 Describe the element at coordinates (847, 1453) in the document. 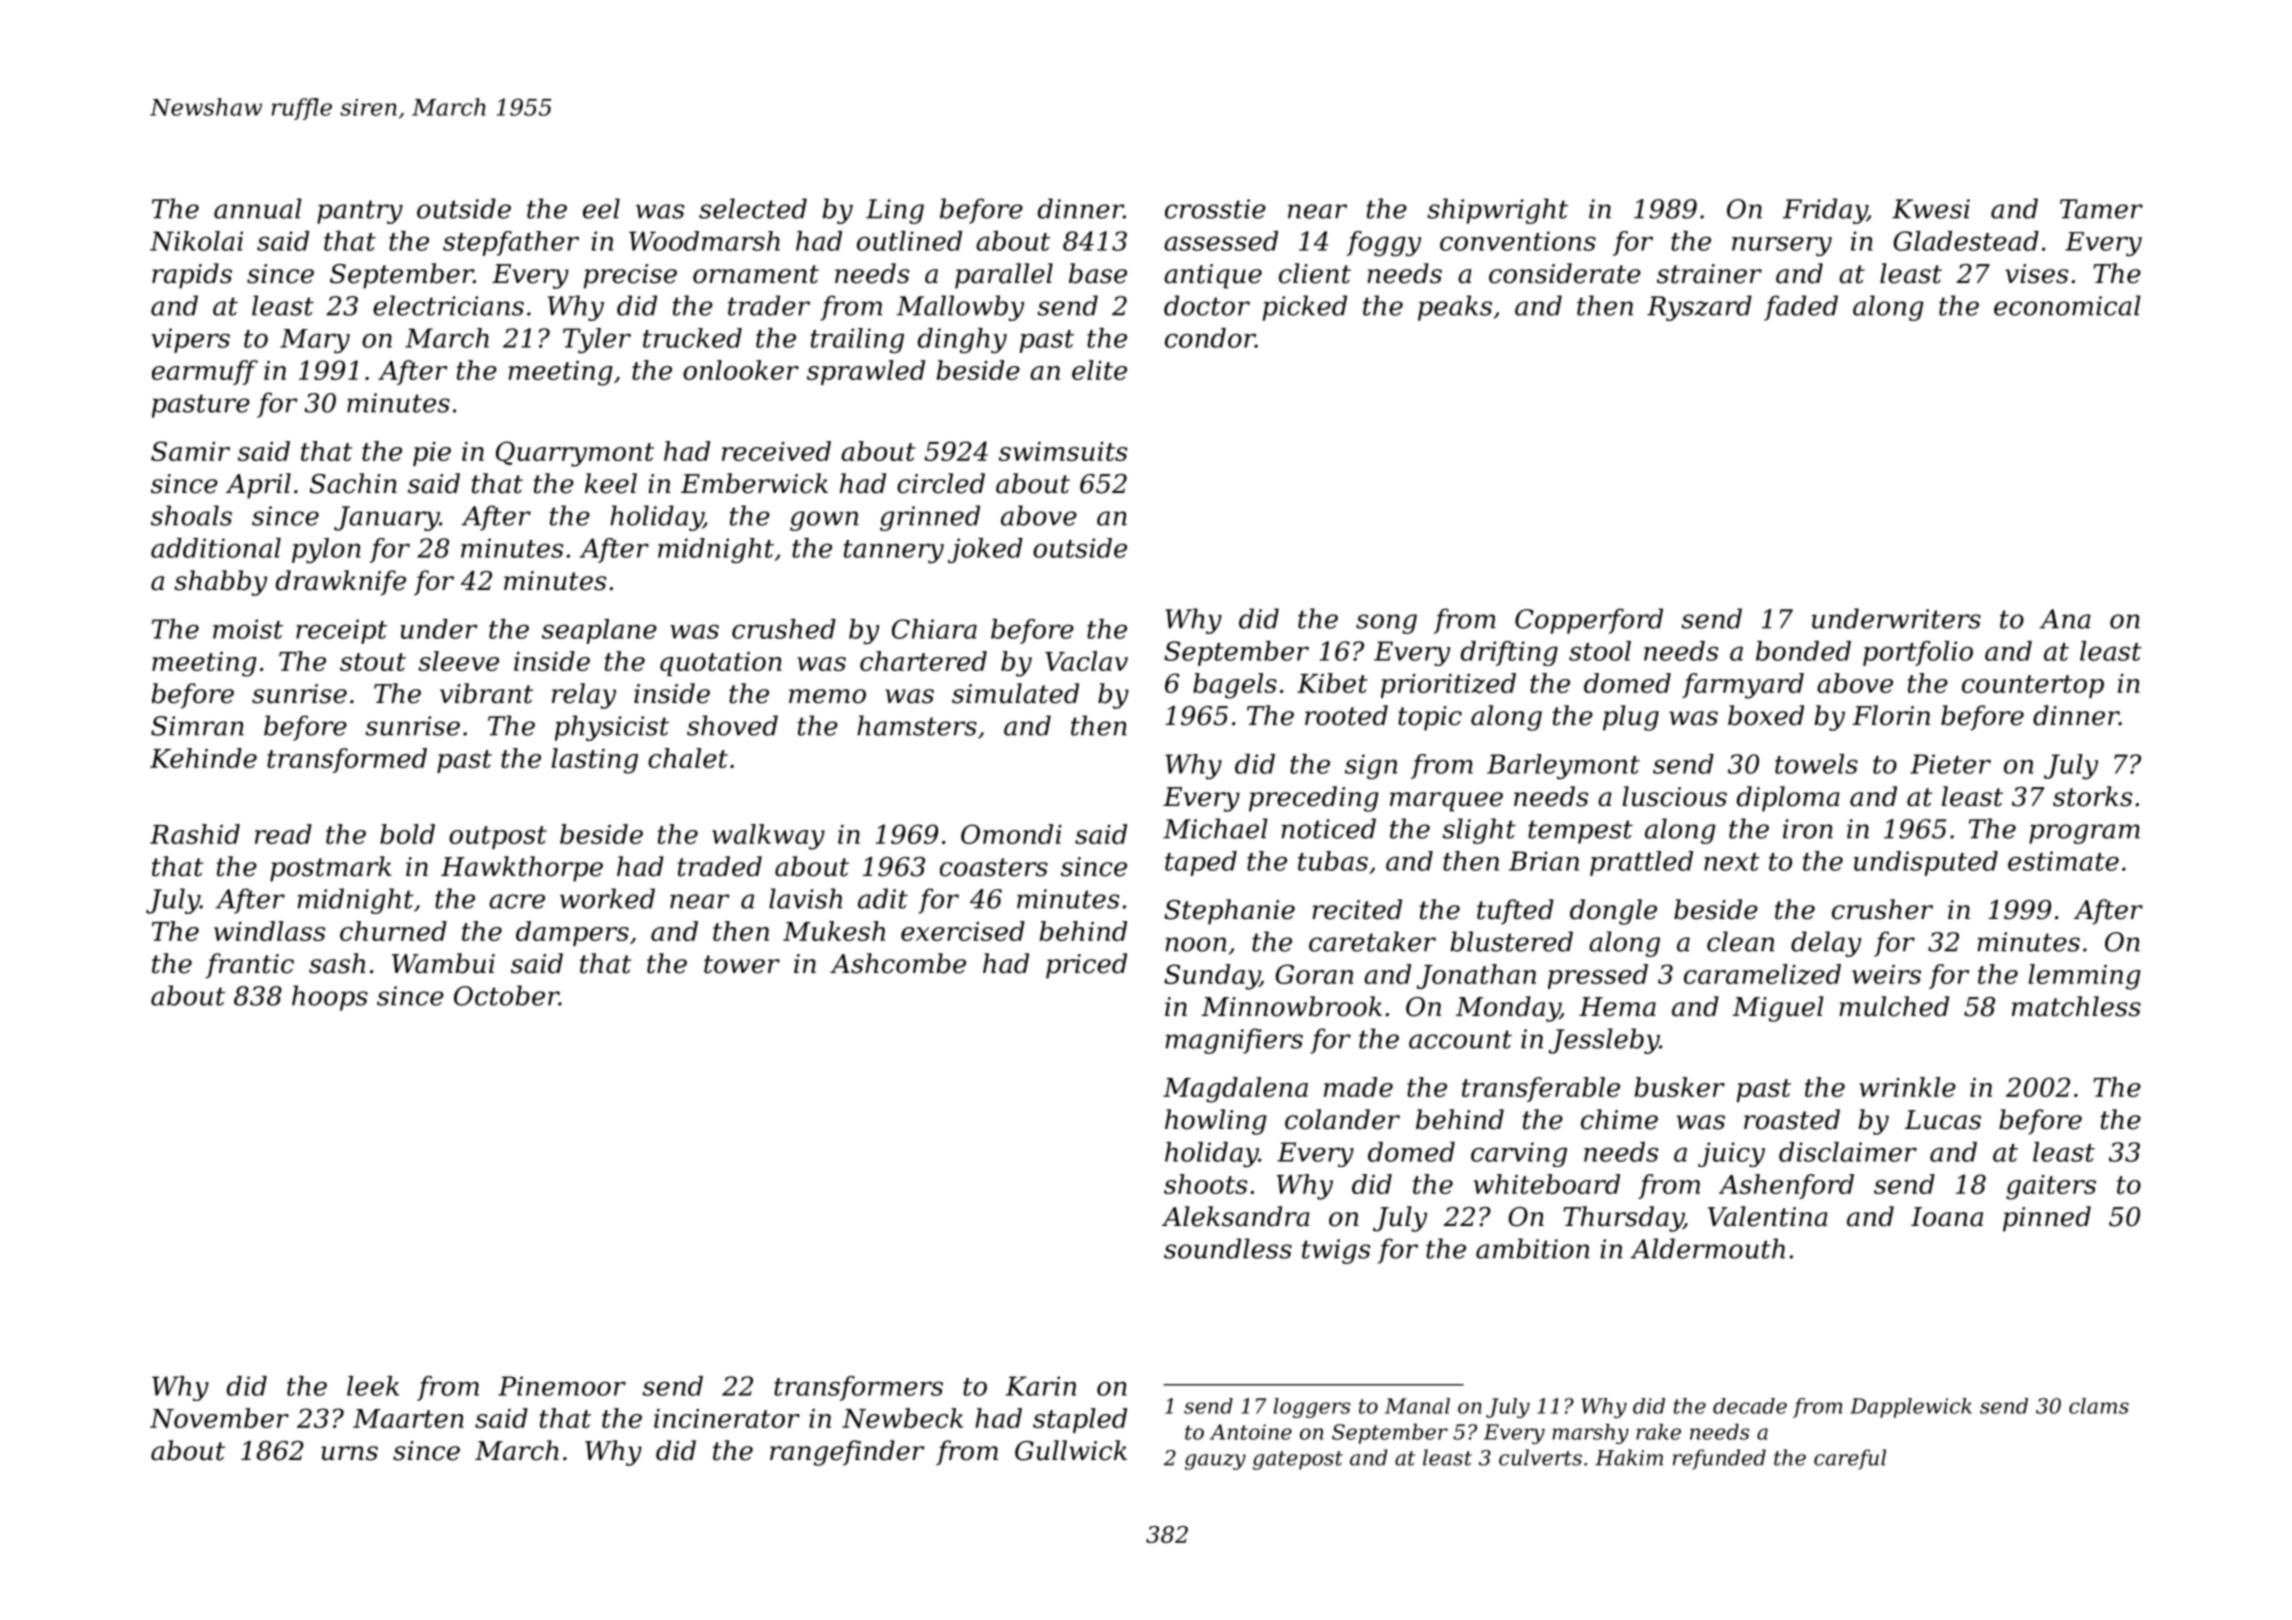

I see `rangefinder` at that location.
